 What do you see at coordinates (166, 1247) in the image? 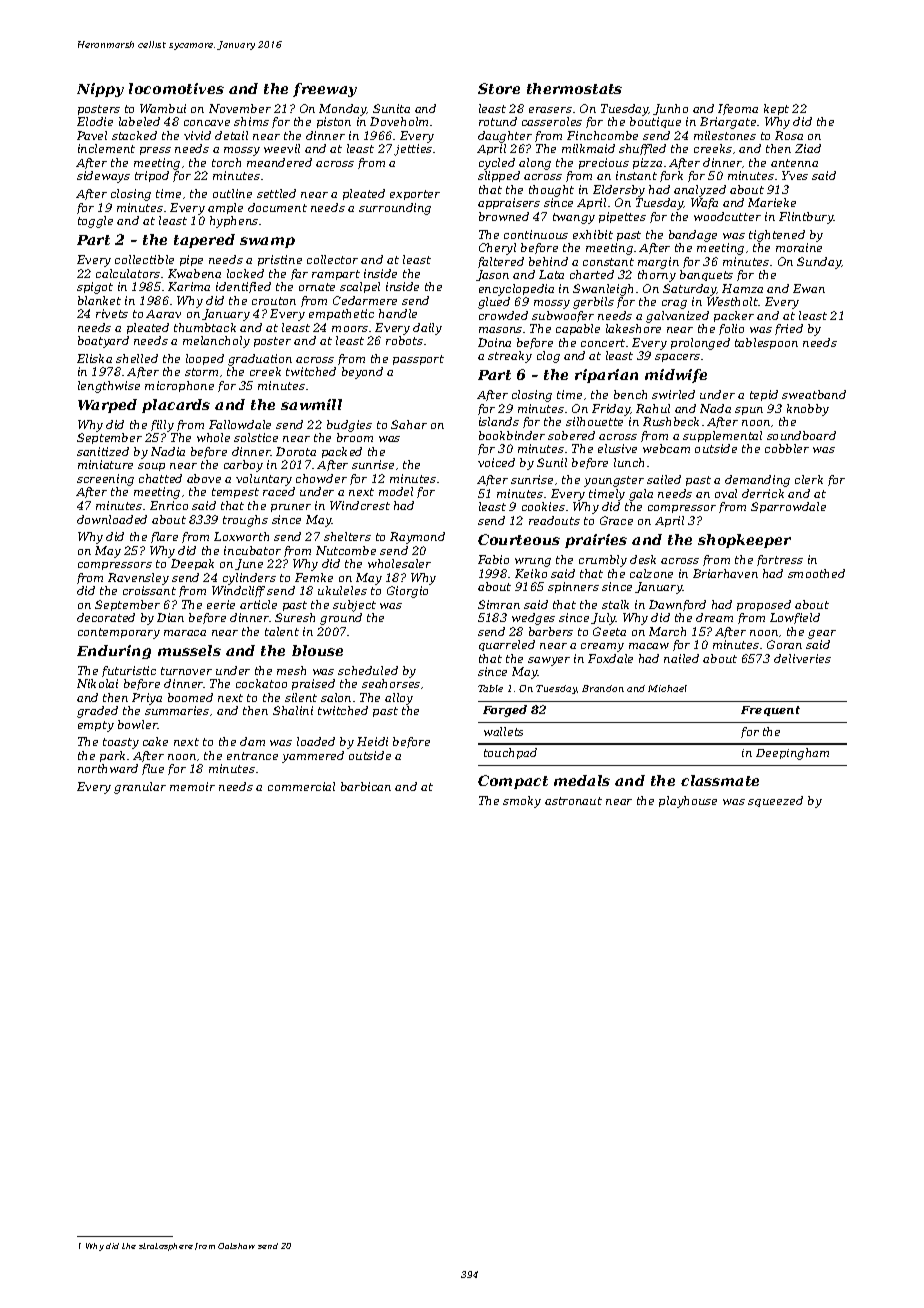
I see `stratosphere` at bounding box center [166, 1247].
